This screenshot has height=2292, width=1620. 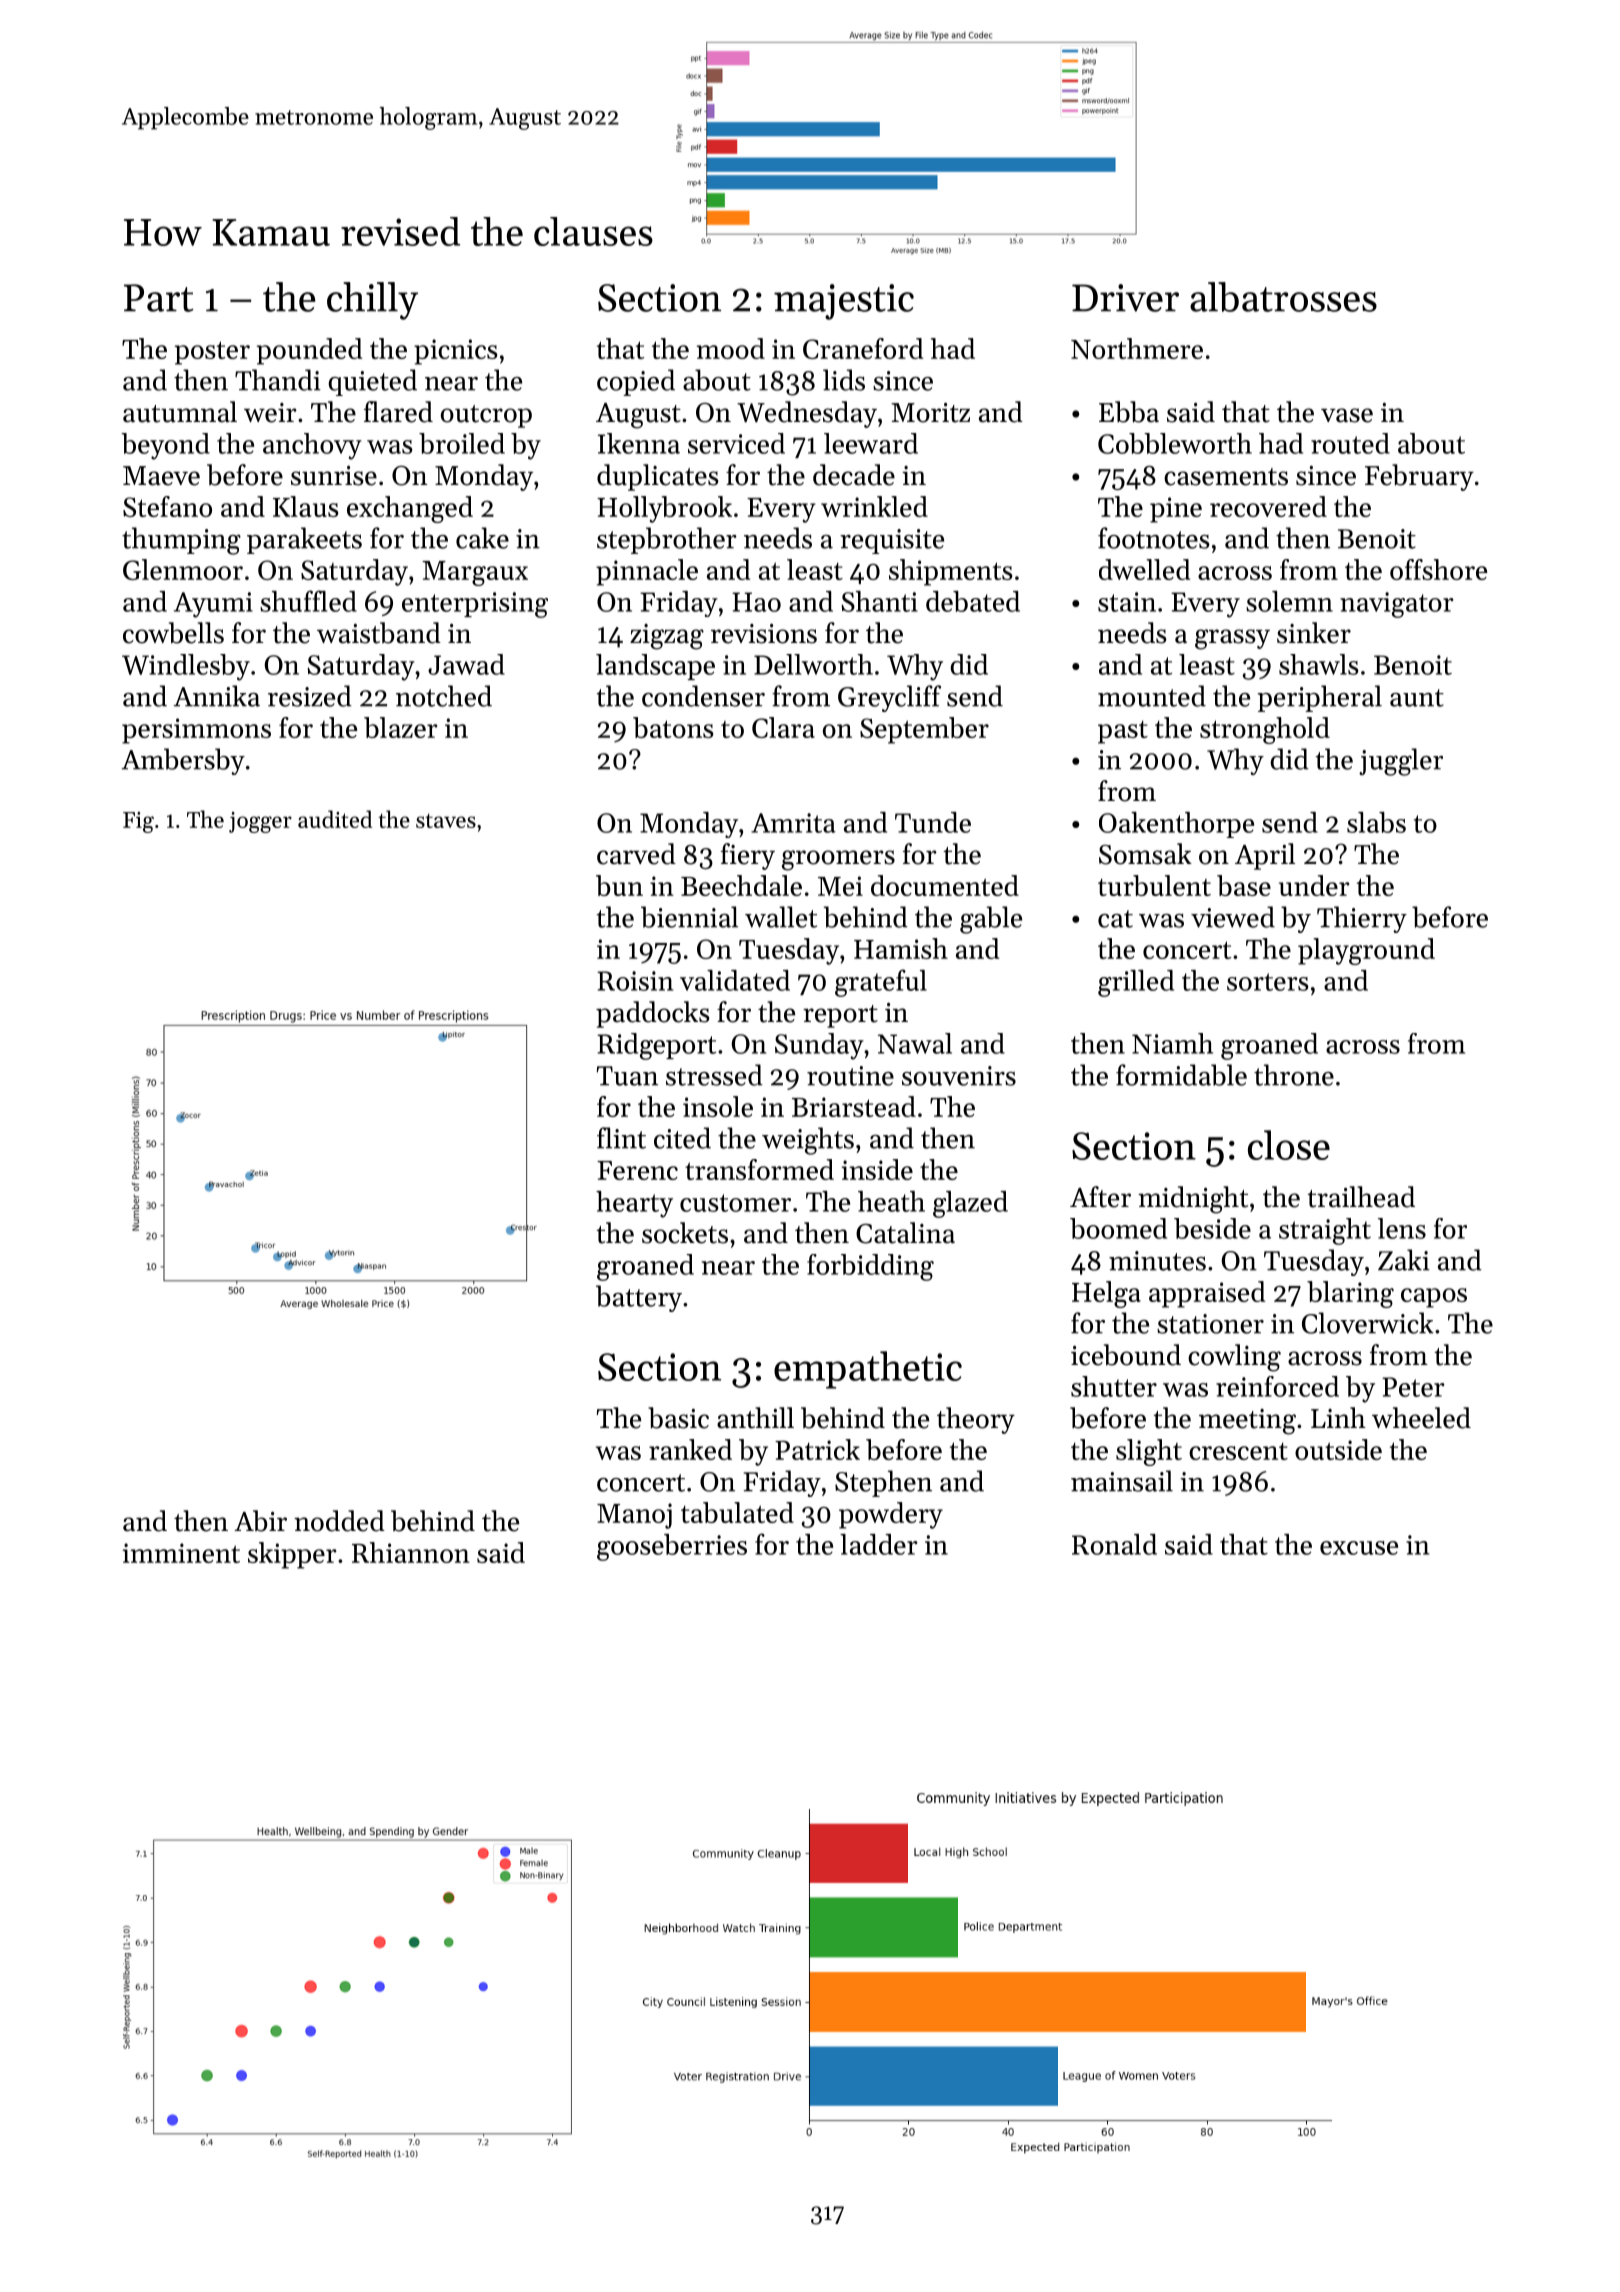 I want to click on Manoj, so click(x=634, y=1516).
